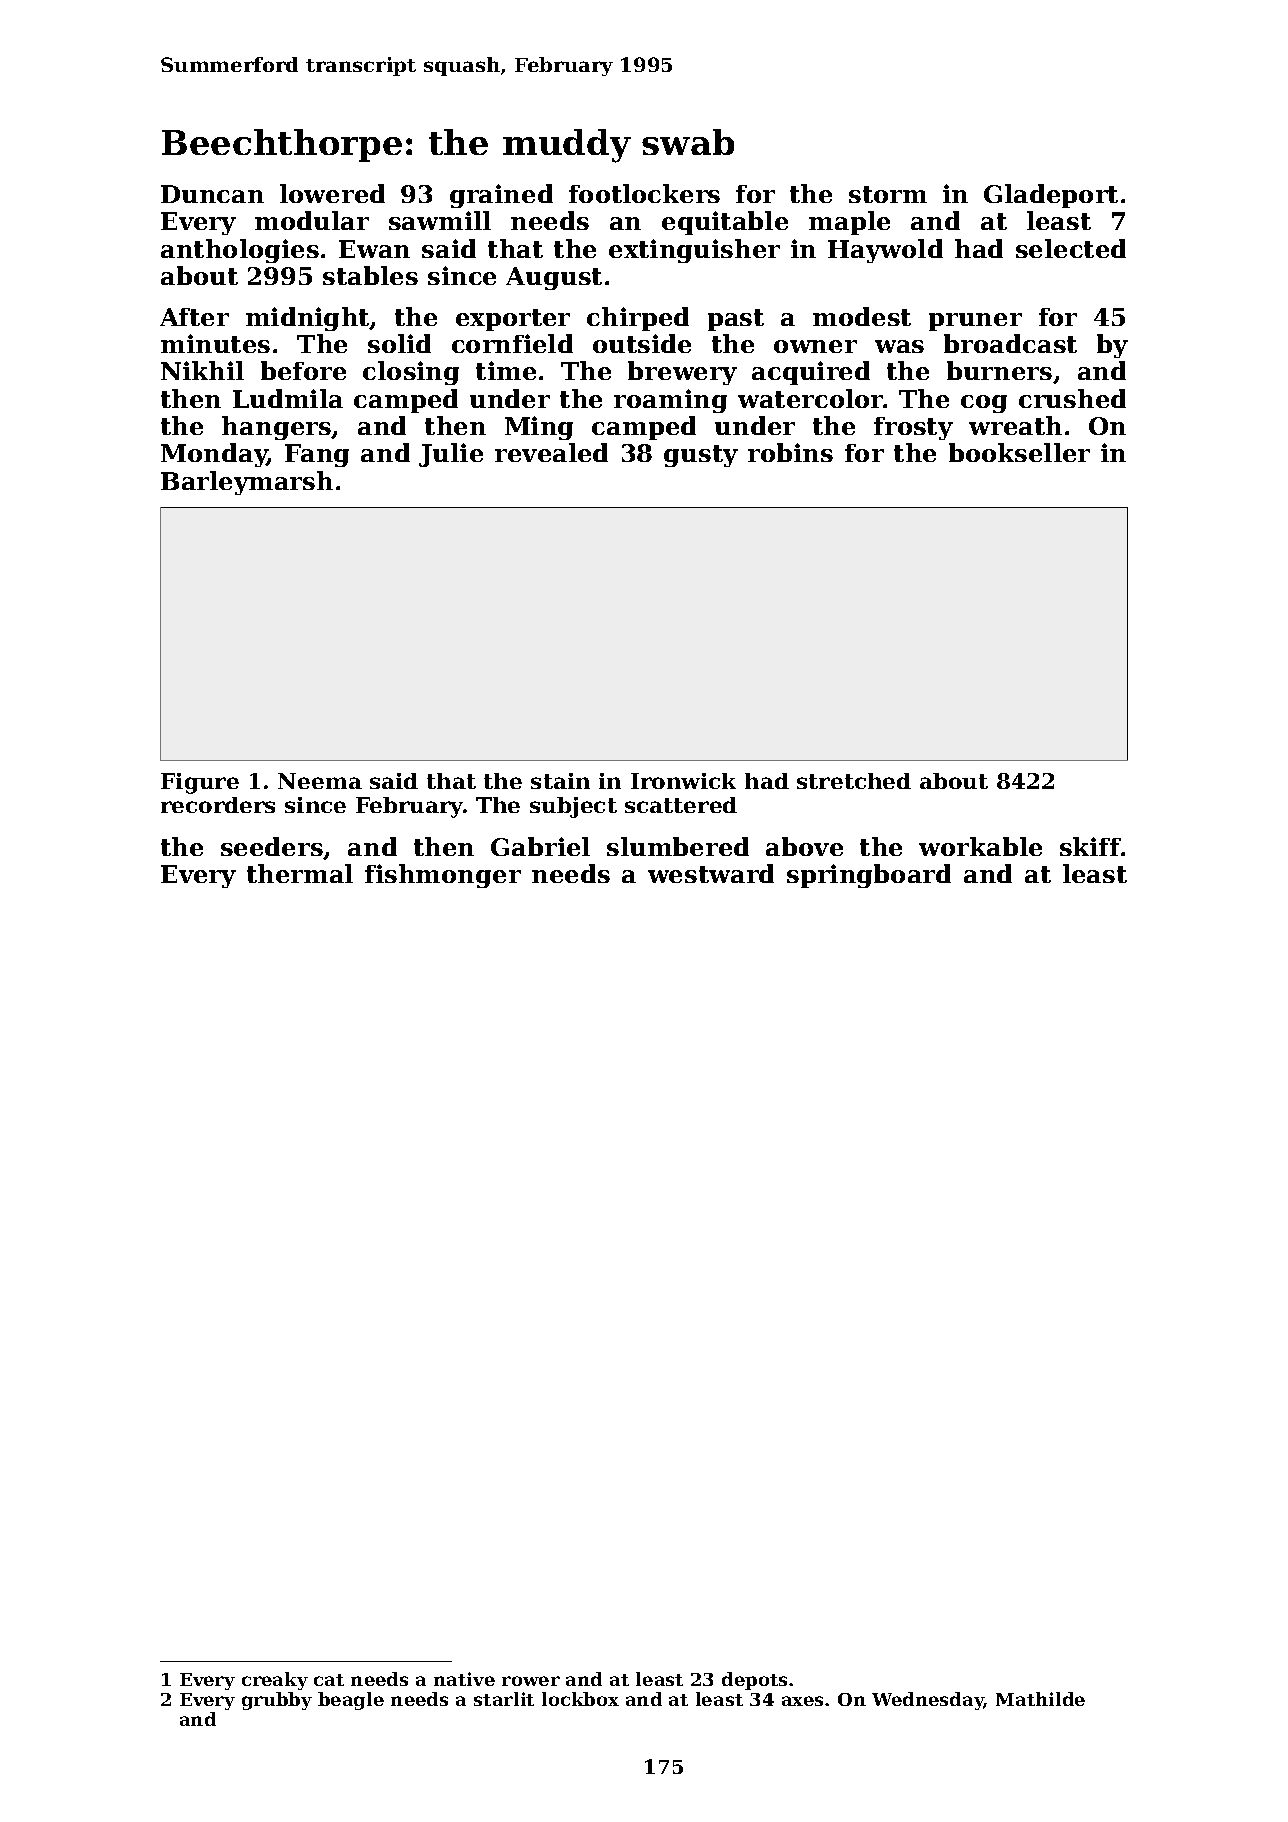  Describe the element at coordinates (580, 1699) in the document. I see `lockbox` at that location.
